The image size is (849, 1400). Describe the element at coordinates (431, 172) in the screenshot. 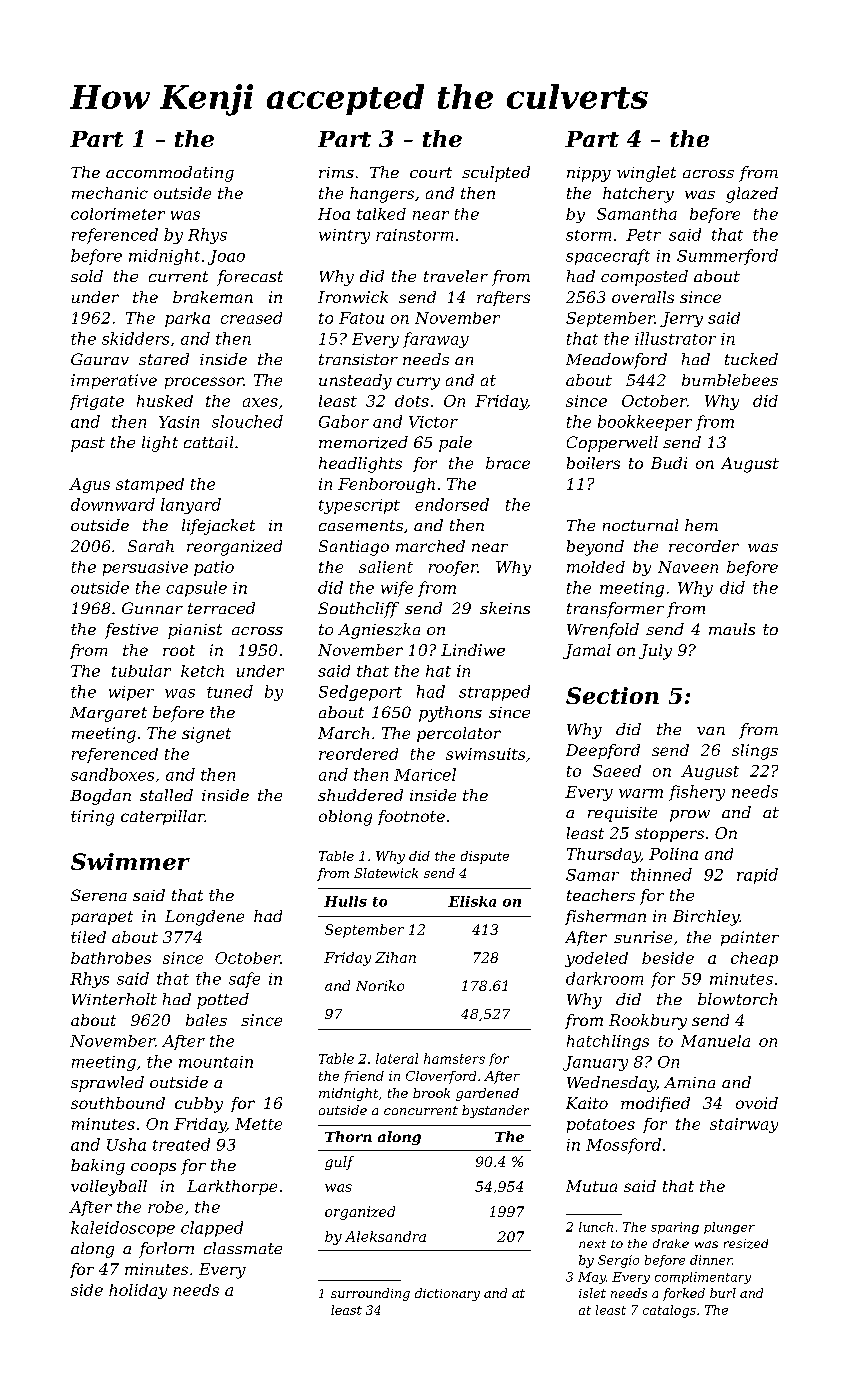

I see `court` at that location.
